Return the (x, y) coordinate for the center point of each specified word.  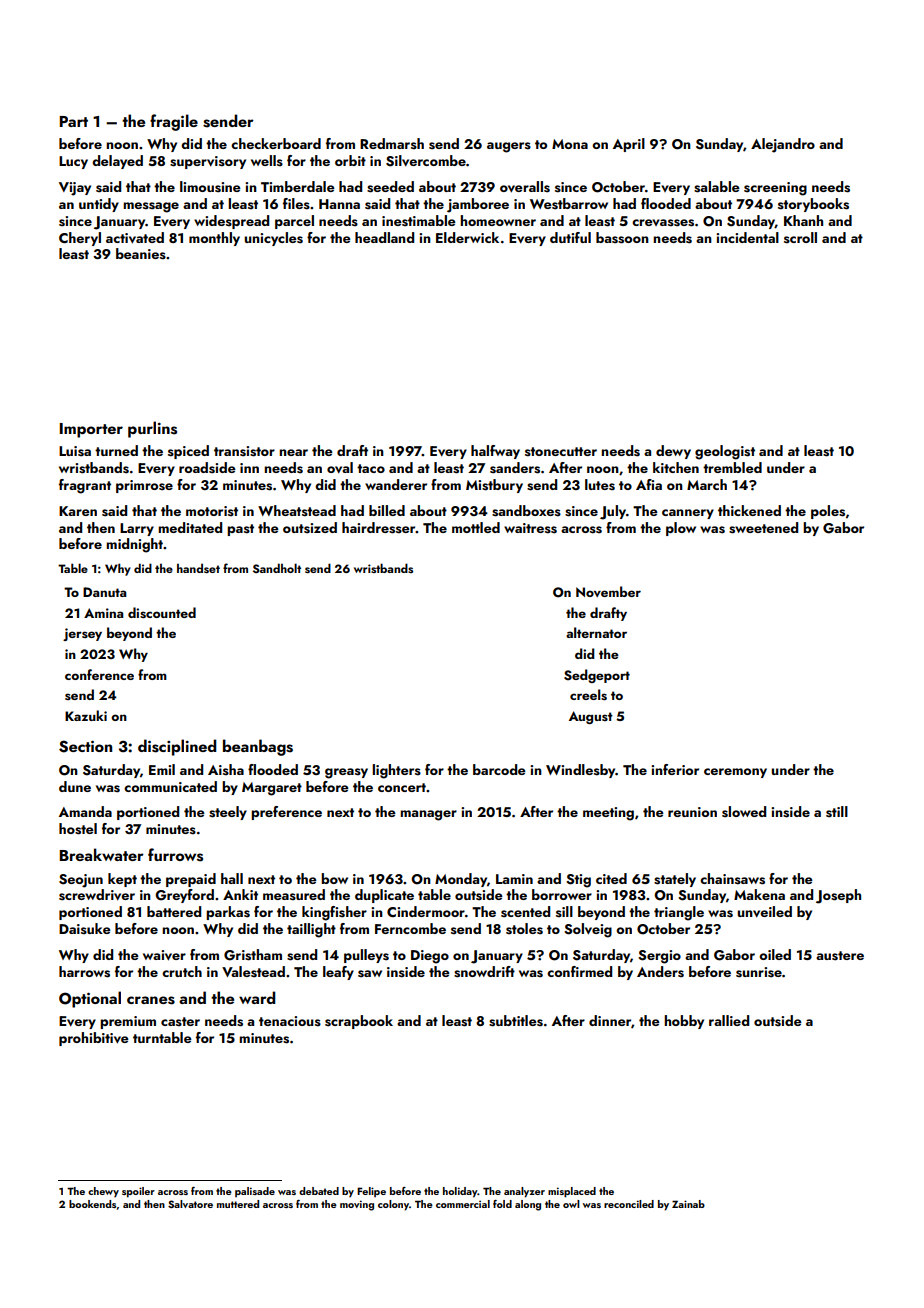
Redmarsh (392, 144)
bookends (92, 1204)
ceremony (735, 773)
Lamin (514, 879)
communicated (170, 786)
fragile (174, 122)
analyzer (524, 1192)
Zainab (688, 1204)
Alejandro (783, 145)
